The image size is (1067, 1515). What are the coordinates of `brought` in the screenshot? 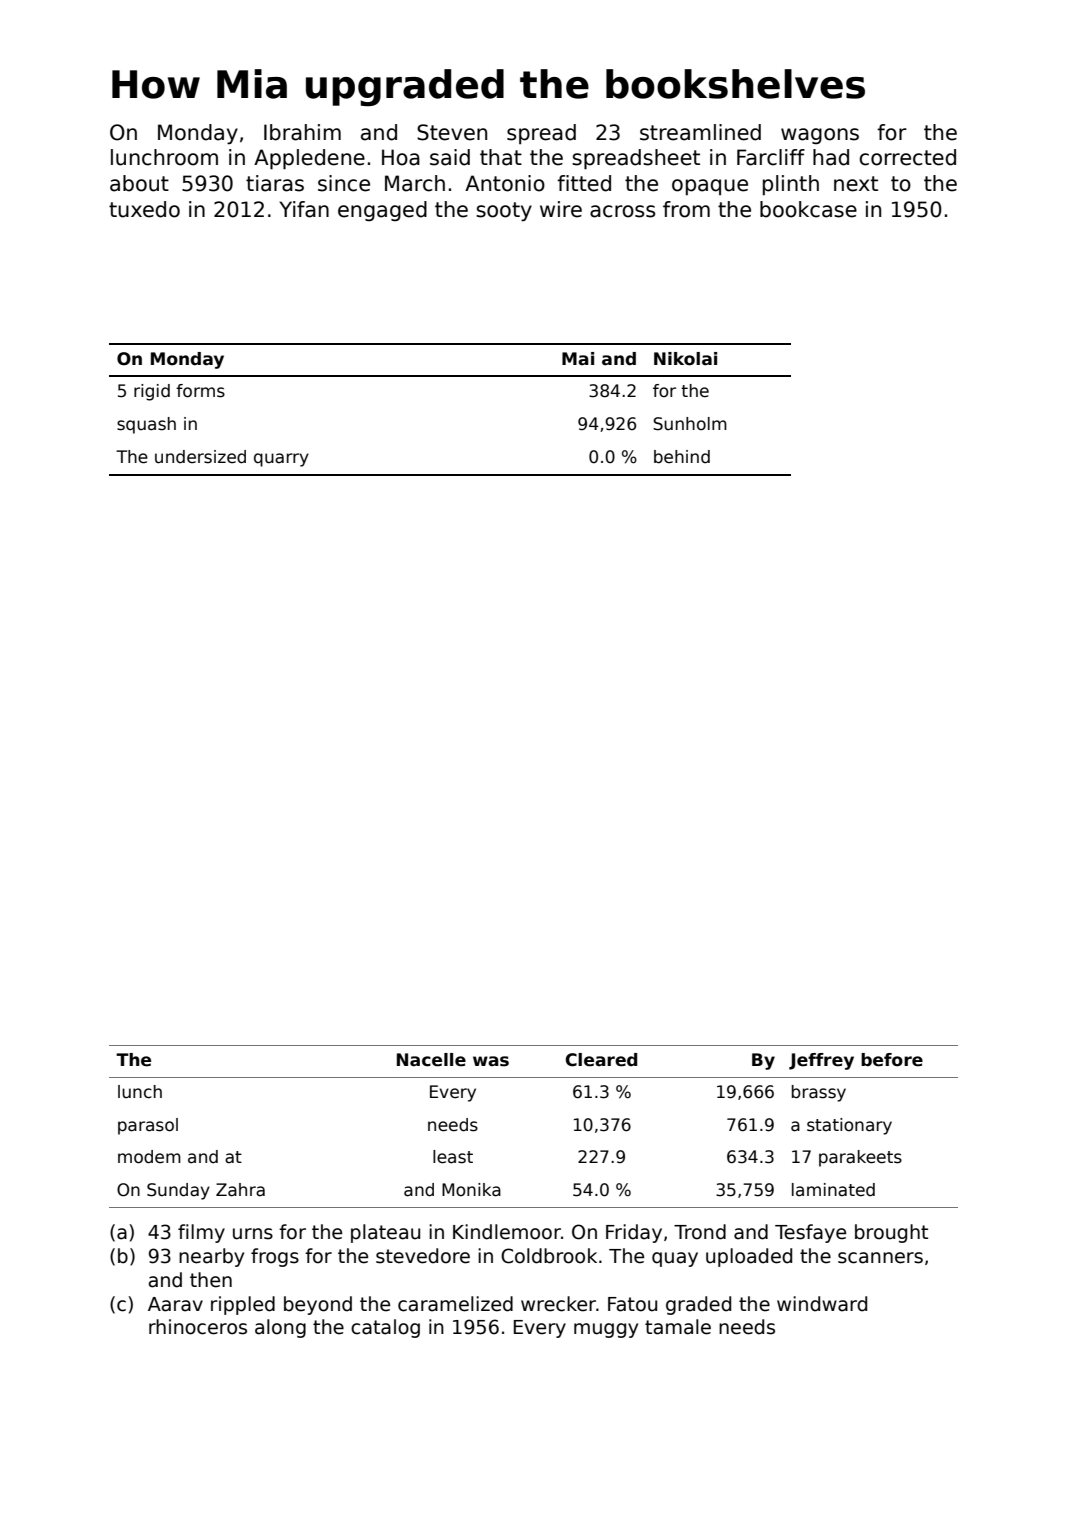 It's located at (891, 1233).
